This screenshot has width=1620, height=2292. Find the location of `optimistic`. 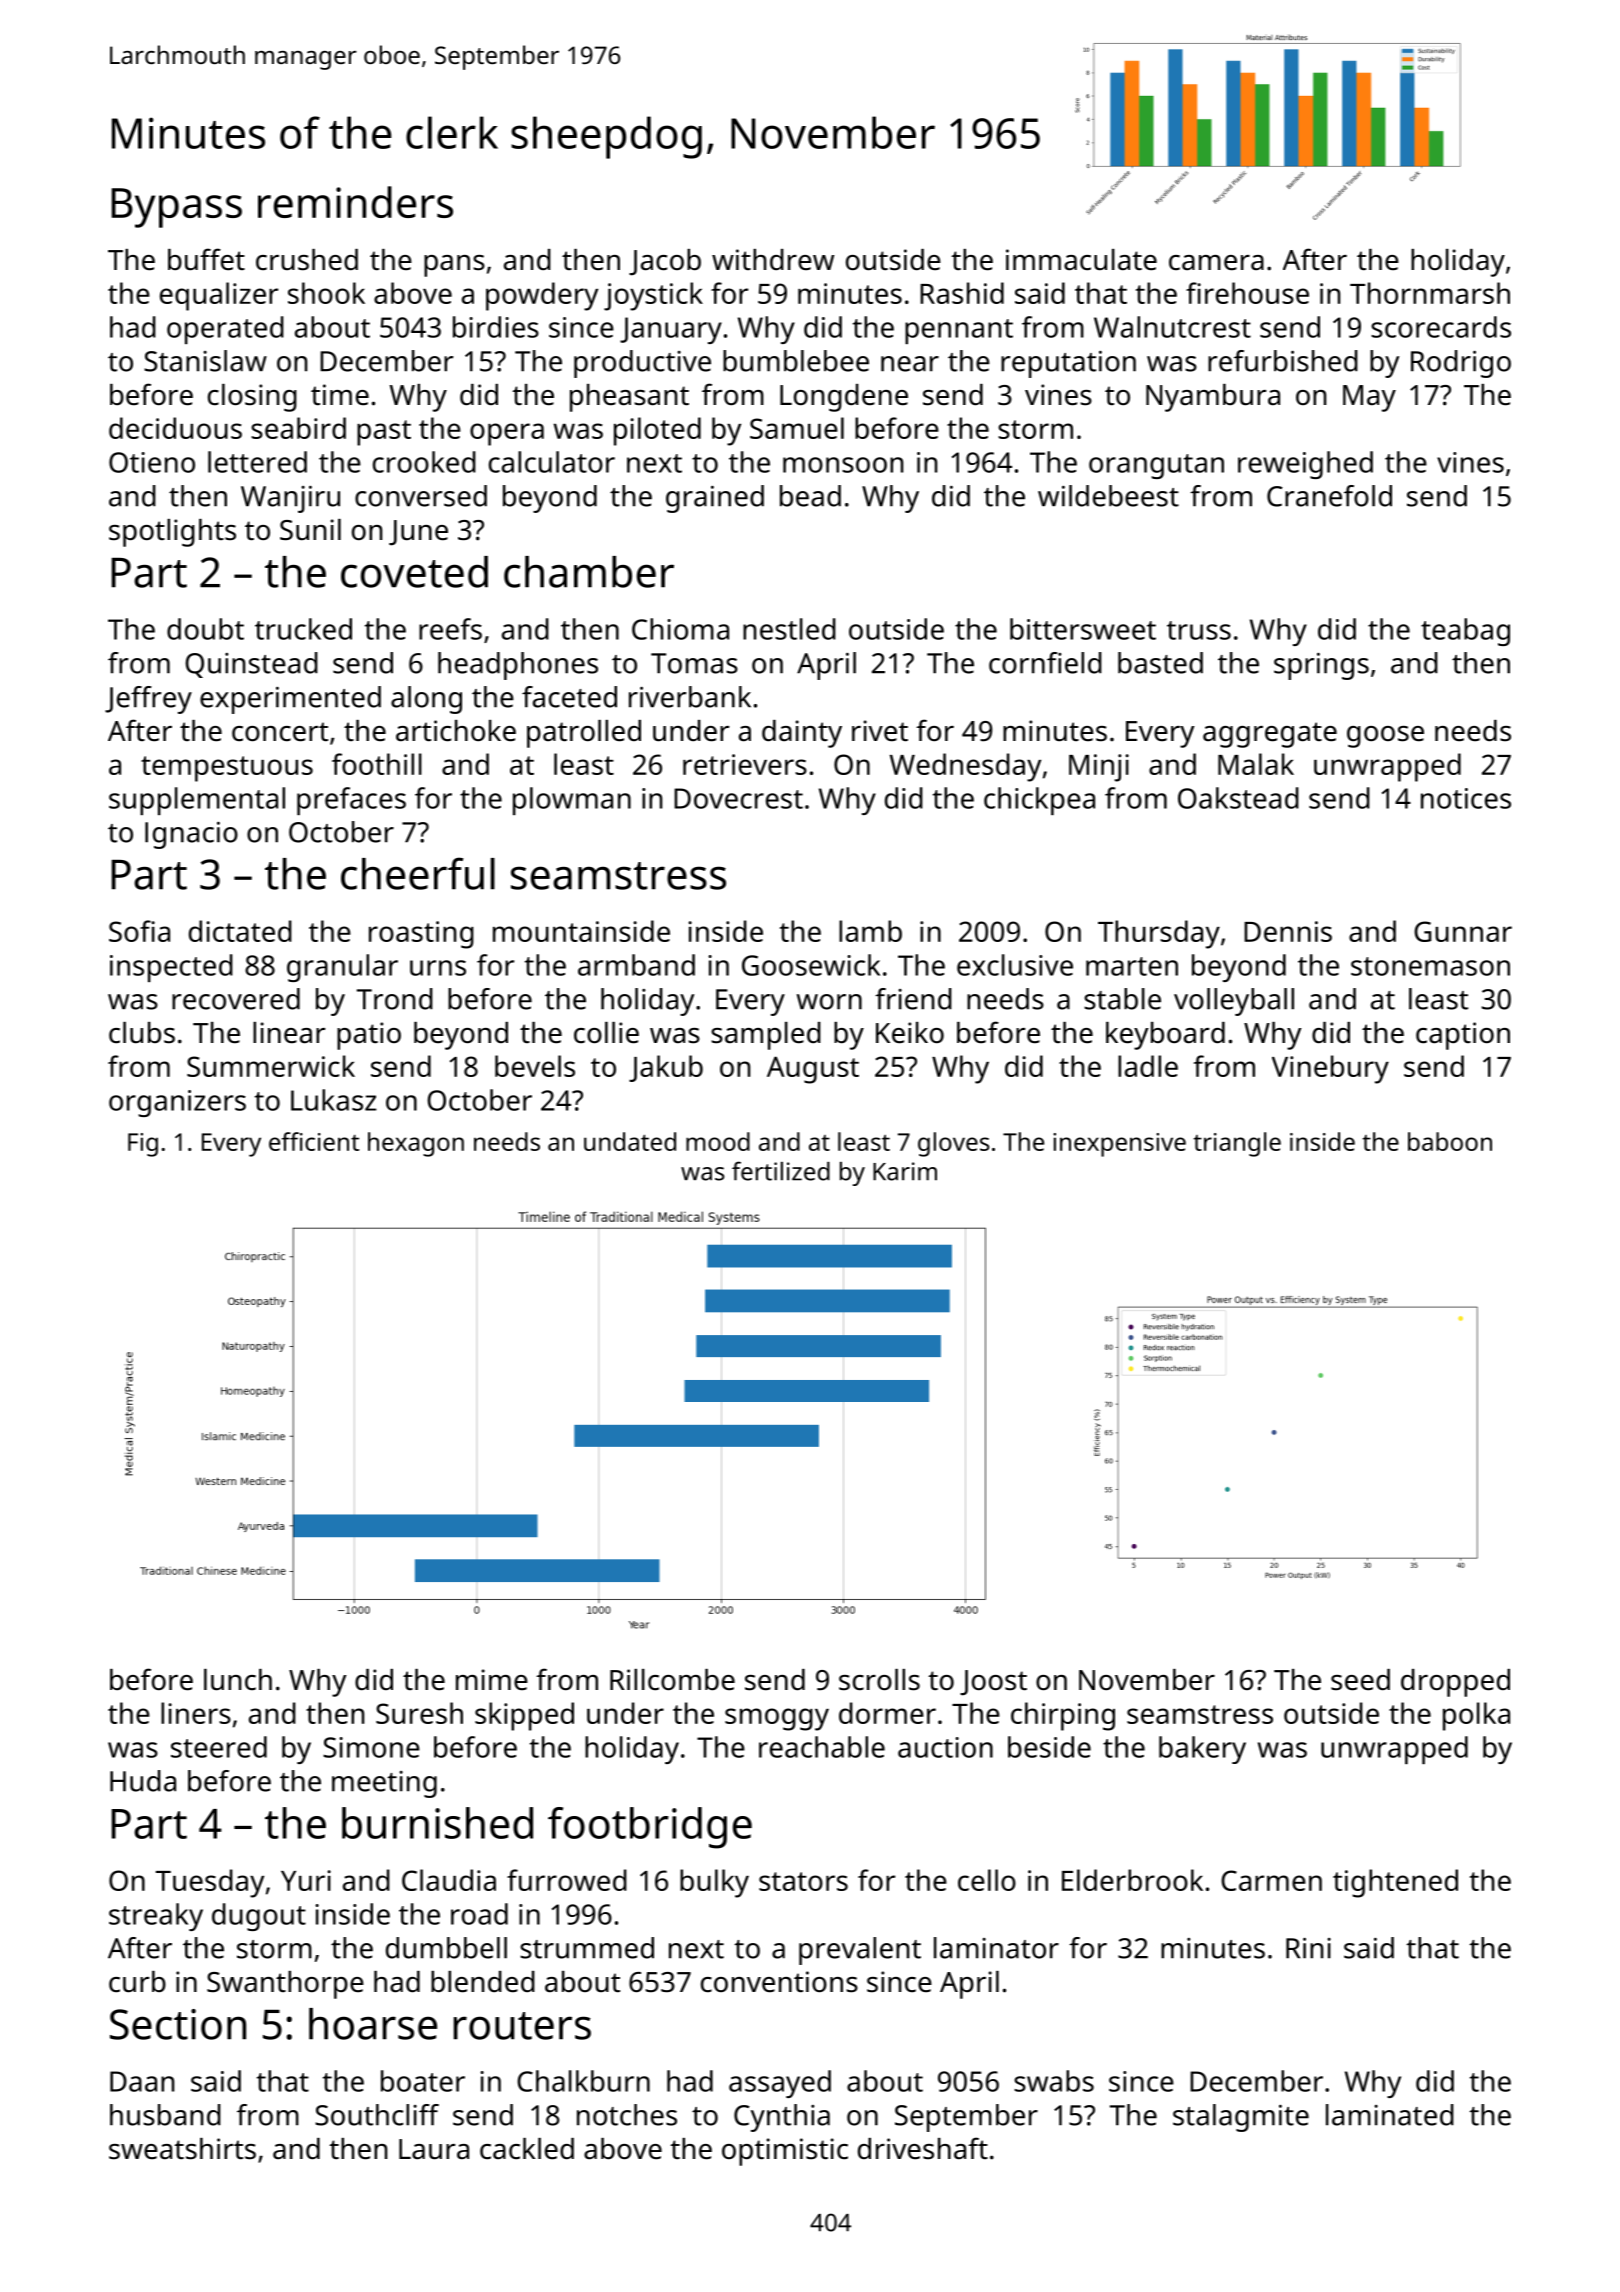

optimistic is located at coordinates (785, 2152).
